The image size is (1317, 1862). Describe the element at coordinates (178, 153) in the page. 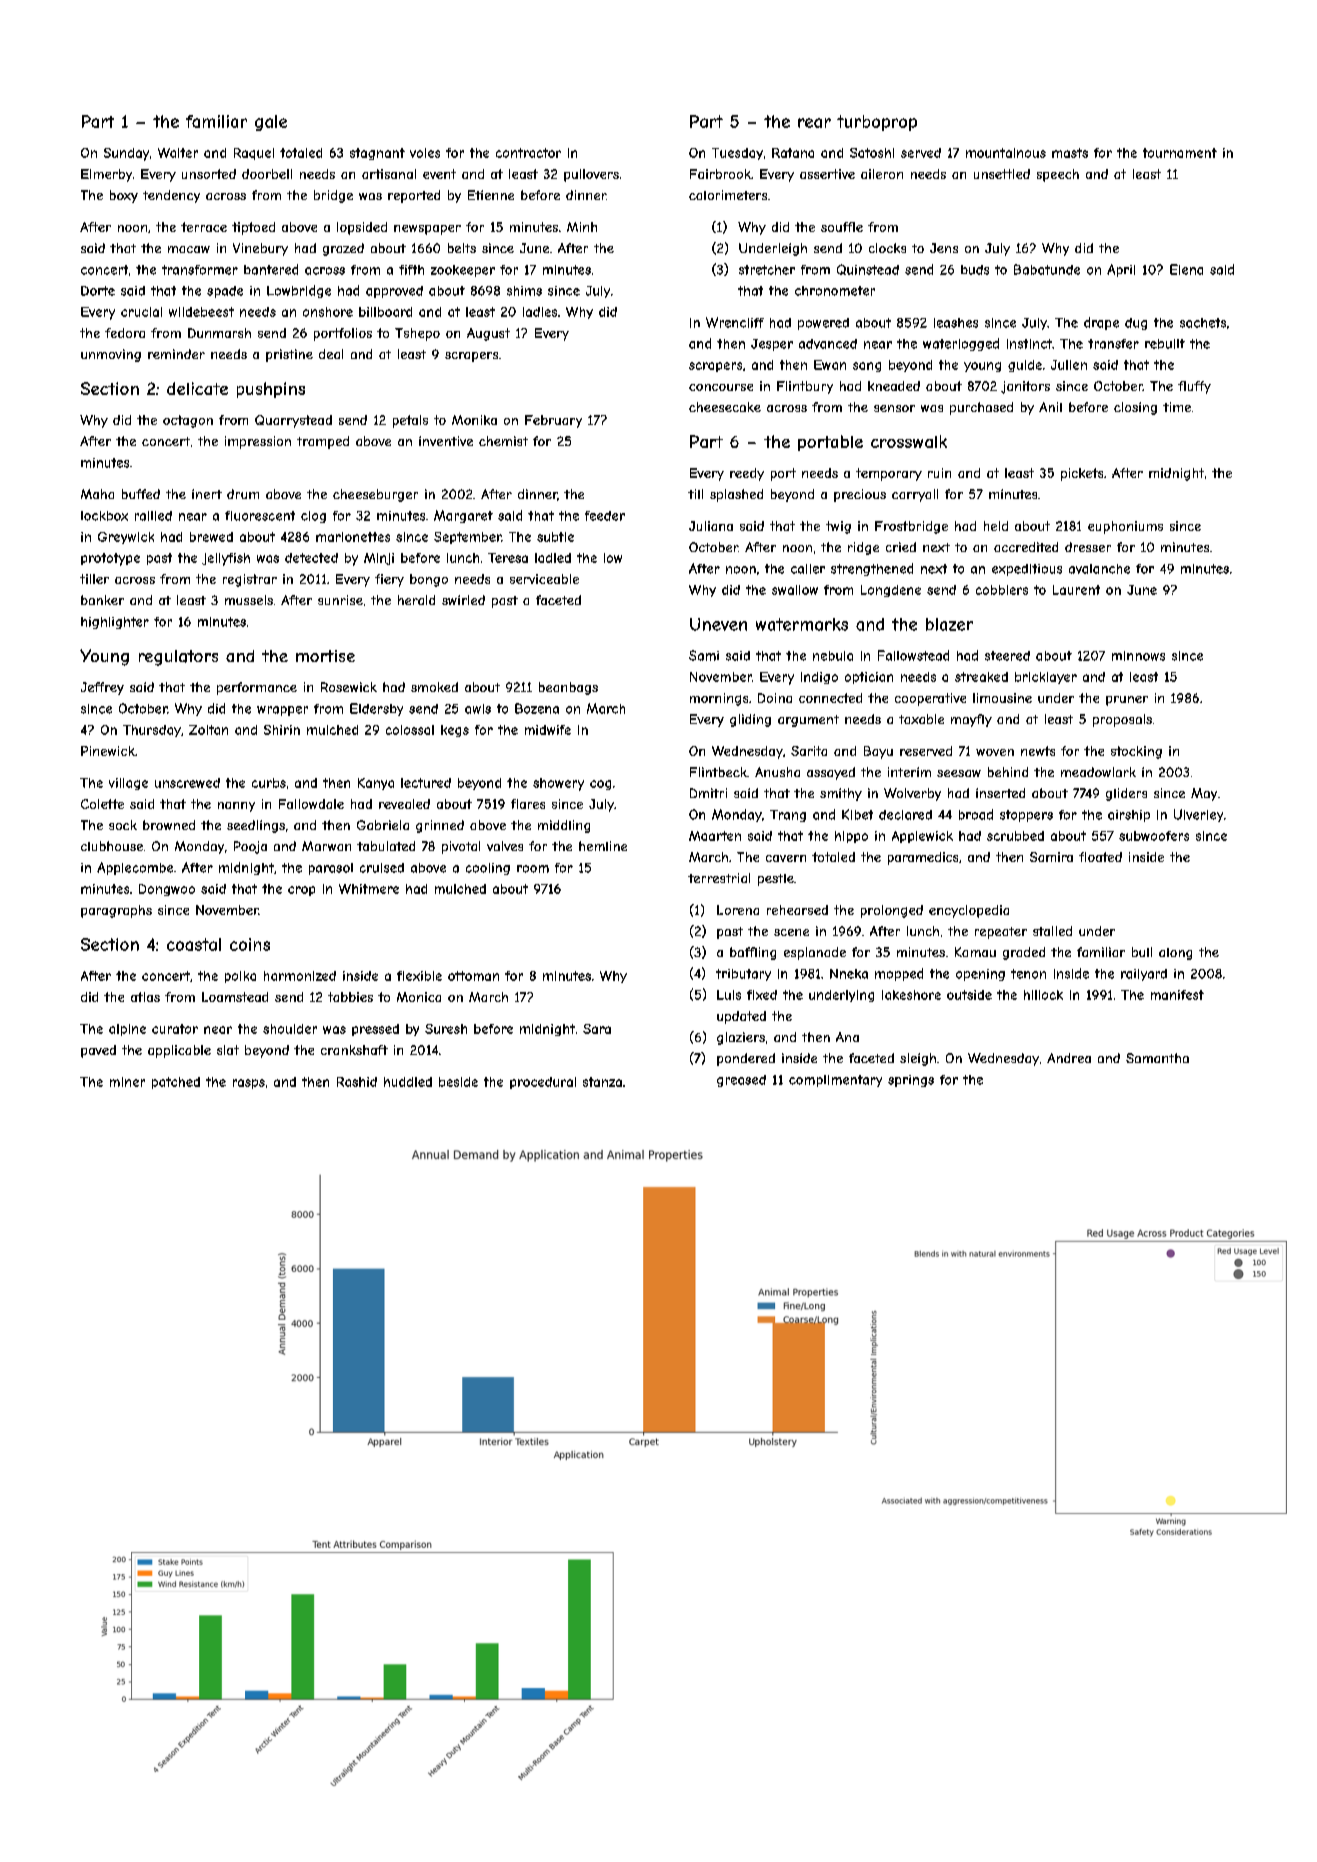

I see `Walter` at that location.
